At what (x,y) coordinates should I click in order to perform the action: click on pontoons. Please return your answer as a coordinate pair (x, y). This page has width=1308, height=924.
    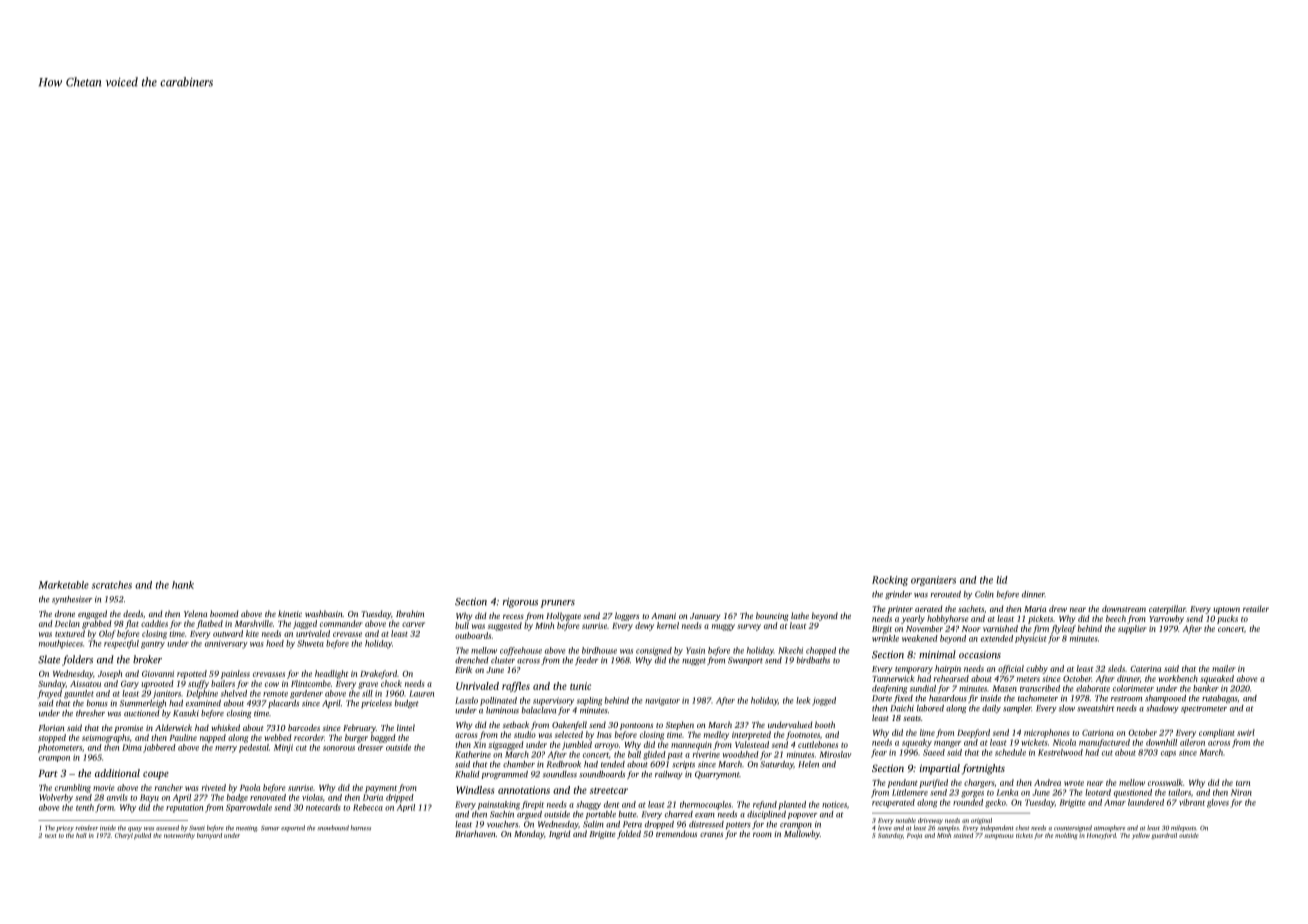
    Looking at the image, I should click on (636, 726).
